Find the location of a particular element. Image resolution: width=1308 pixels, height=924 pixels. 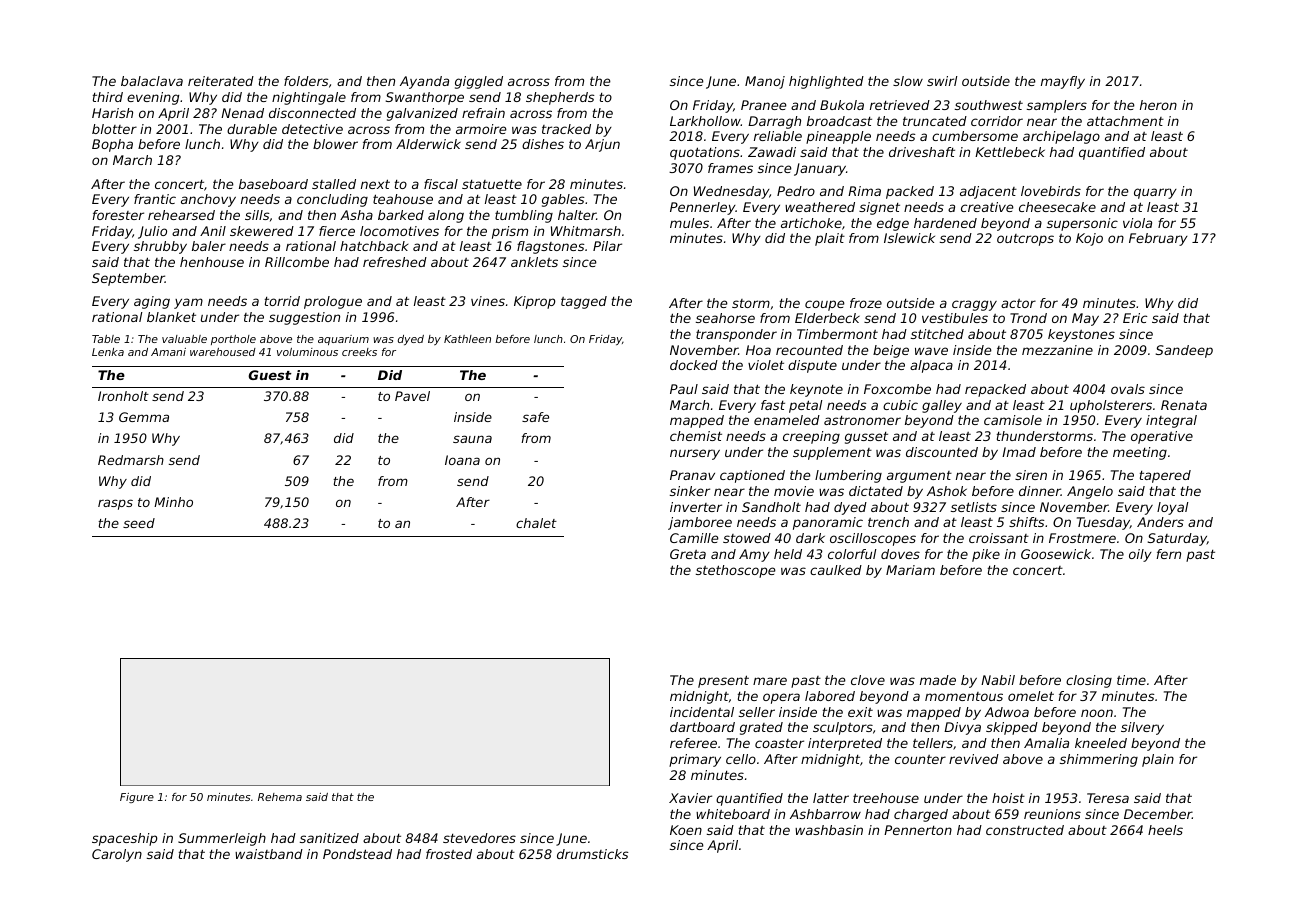

stethoscope is located at coordinates (736, 571).
